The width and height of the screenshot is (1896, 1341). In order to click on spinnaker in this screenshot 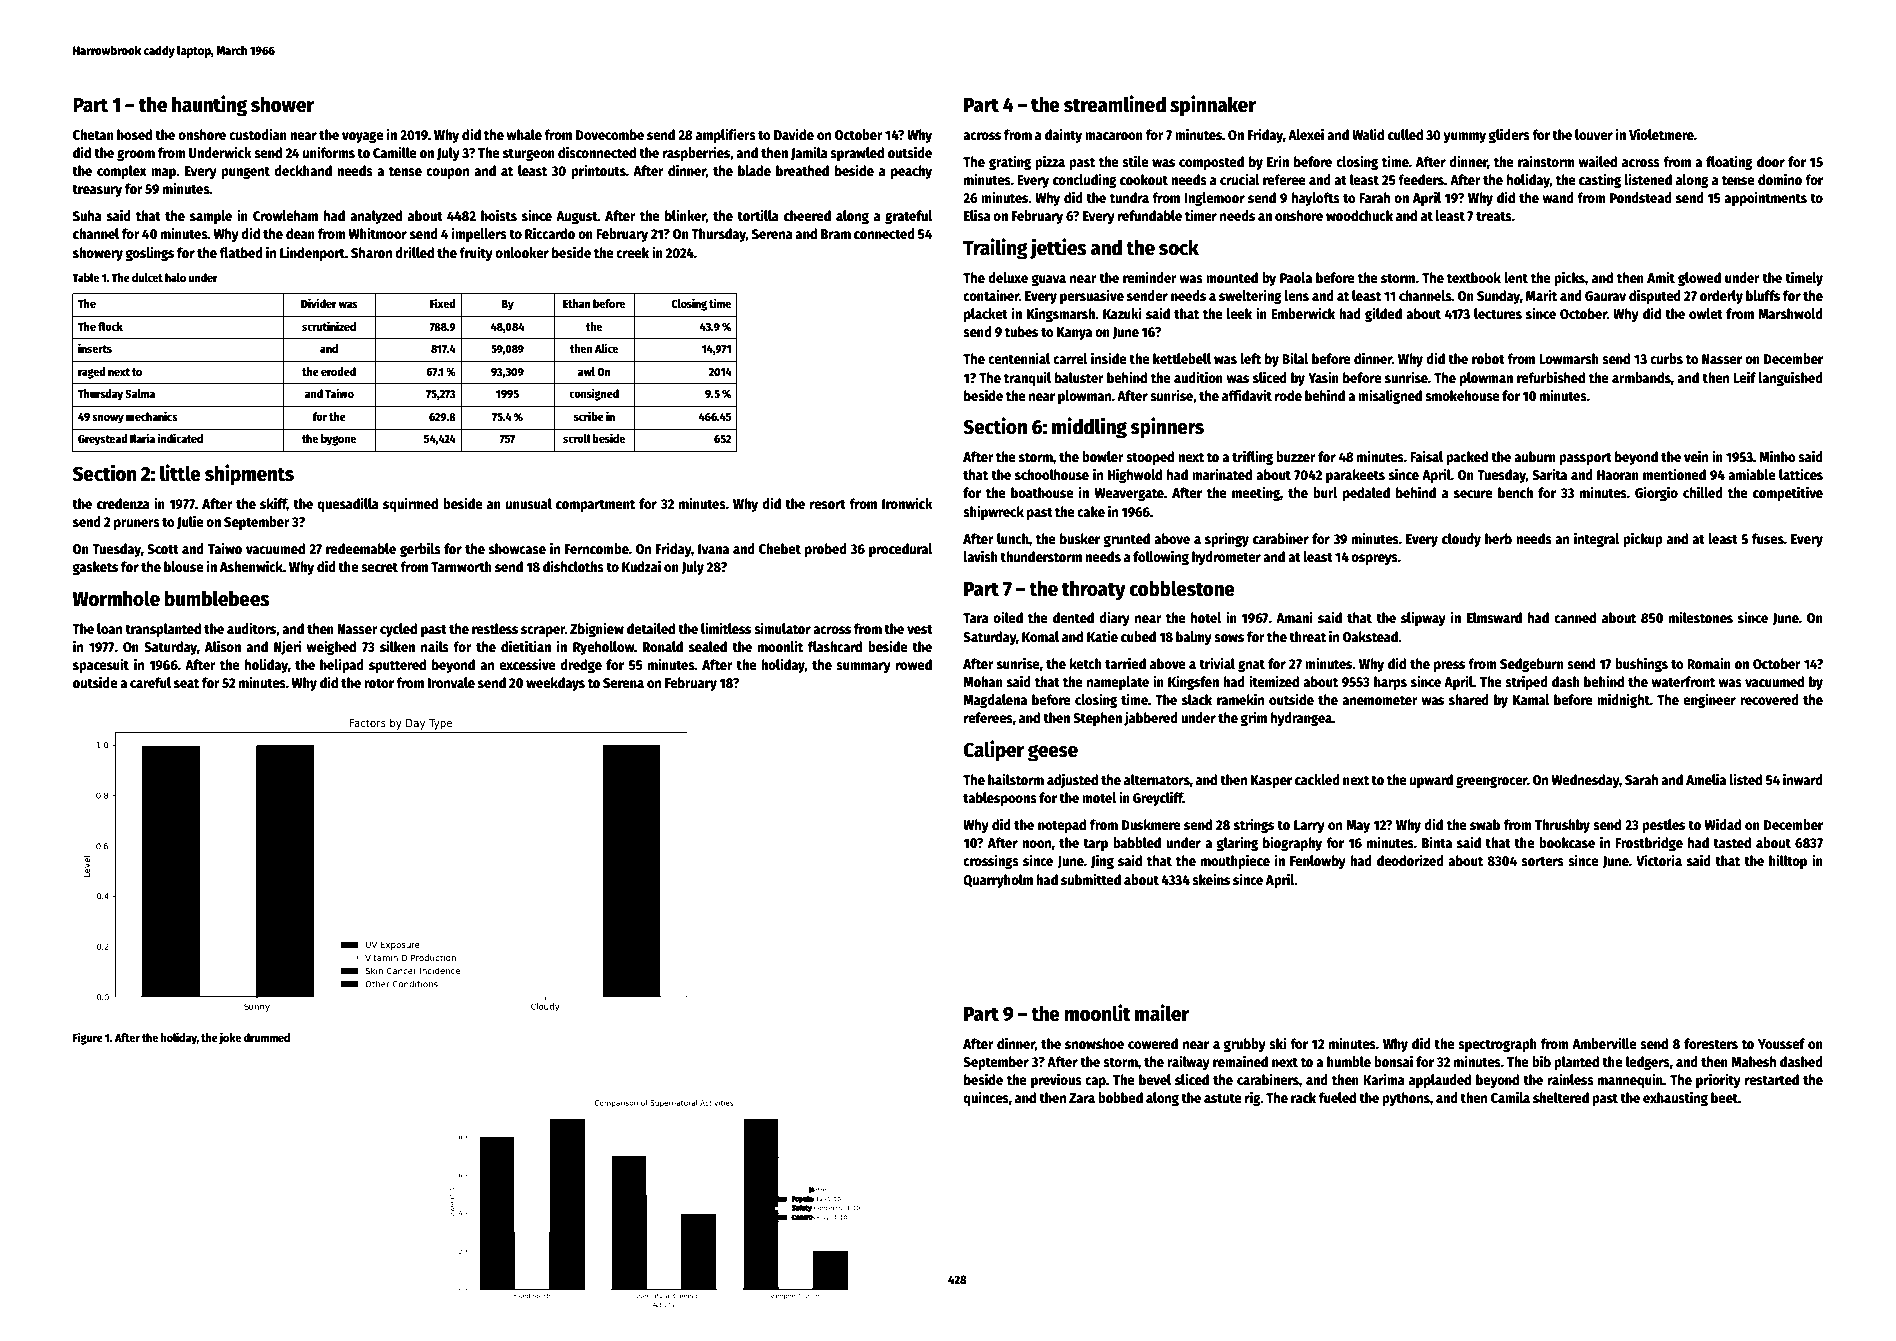, I will do `click(1213, 106)`.
